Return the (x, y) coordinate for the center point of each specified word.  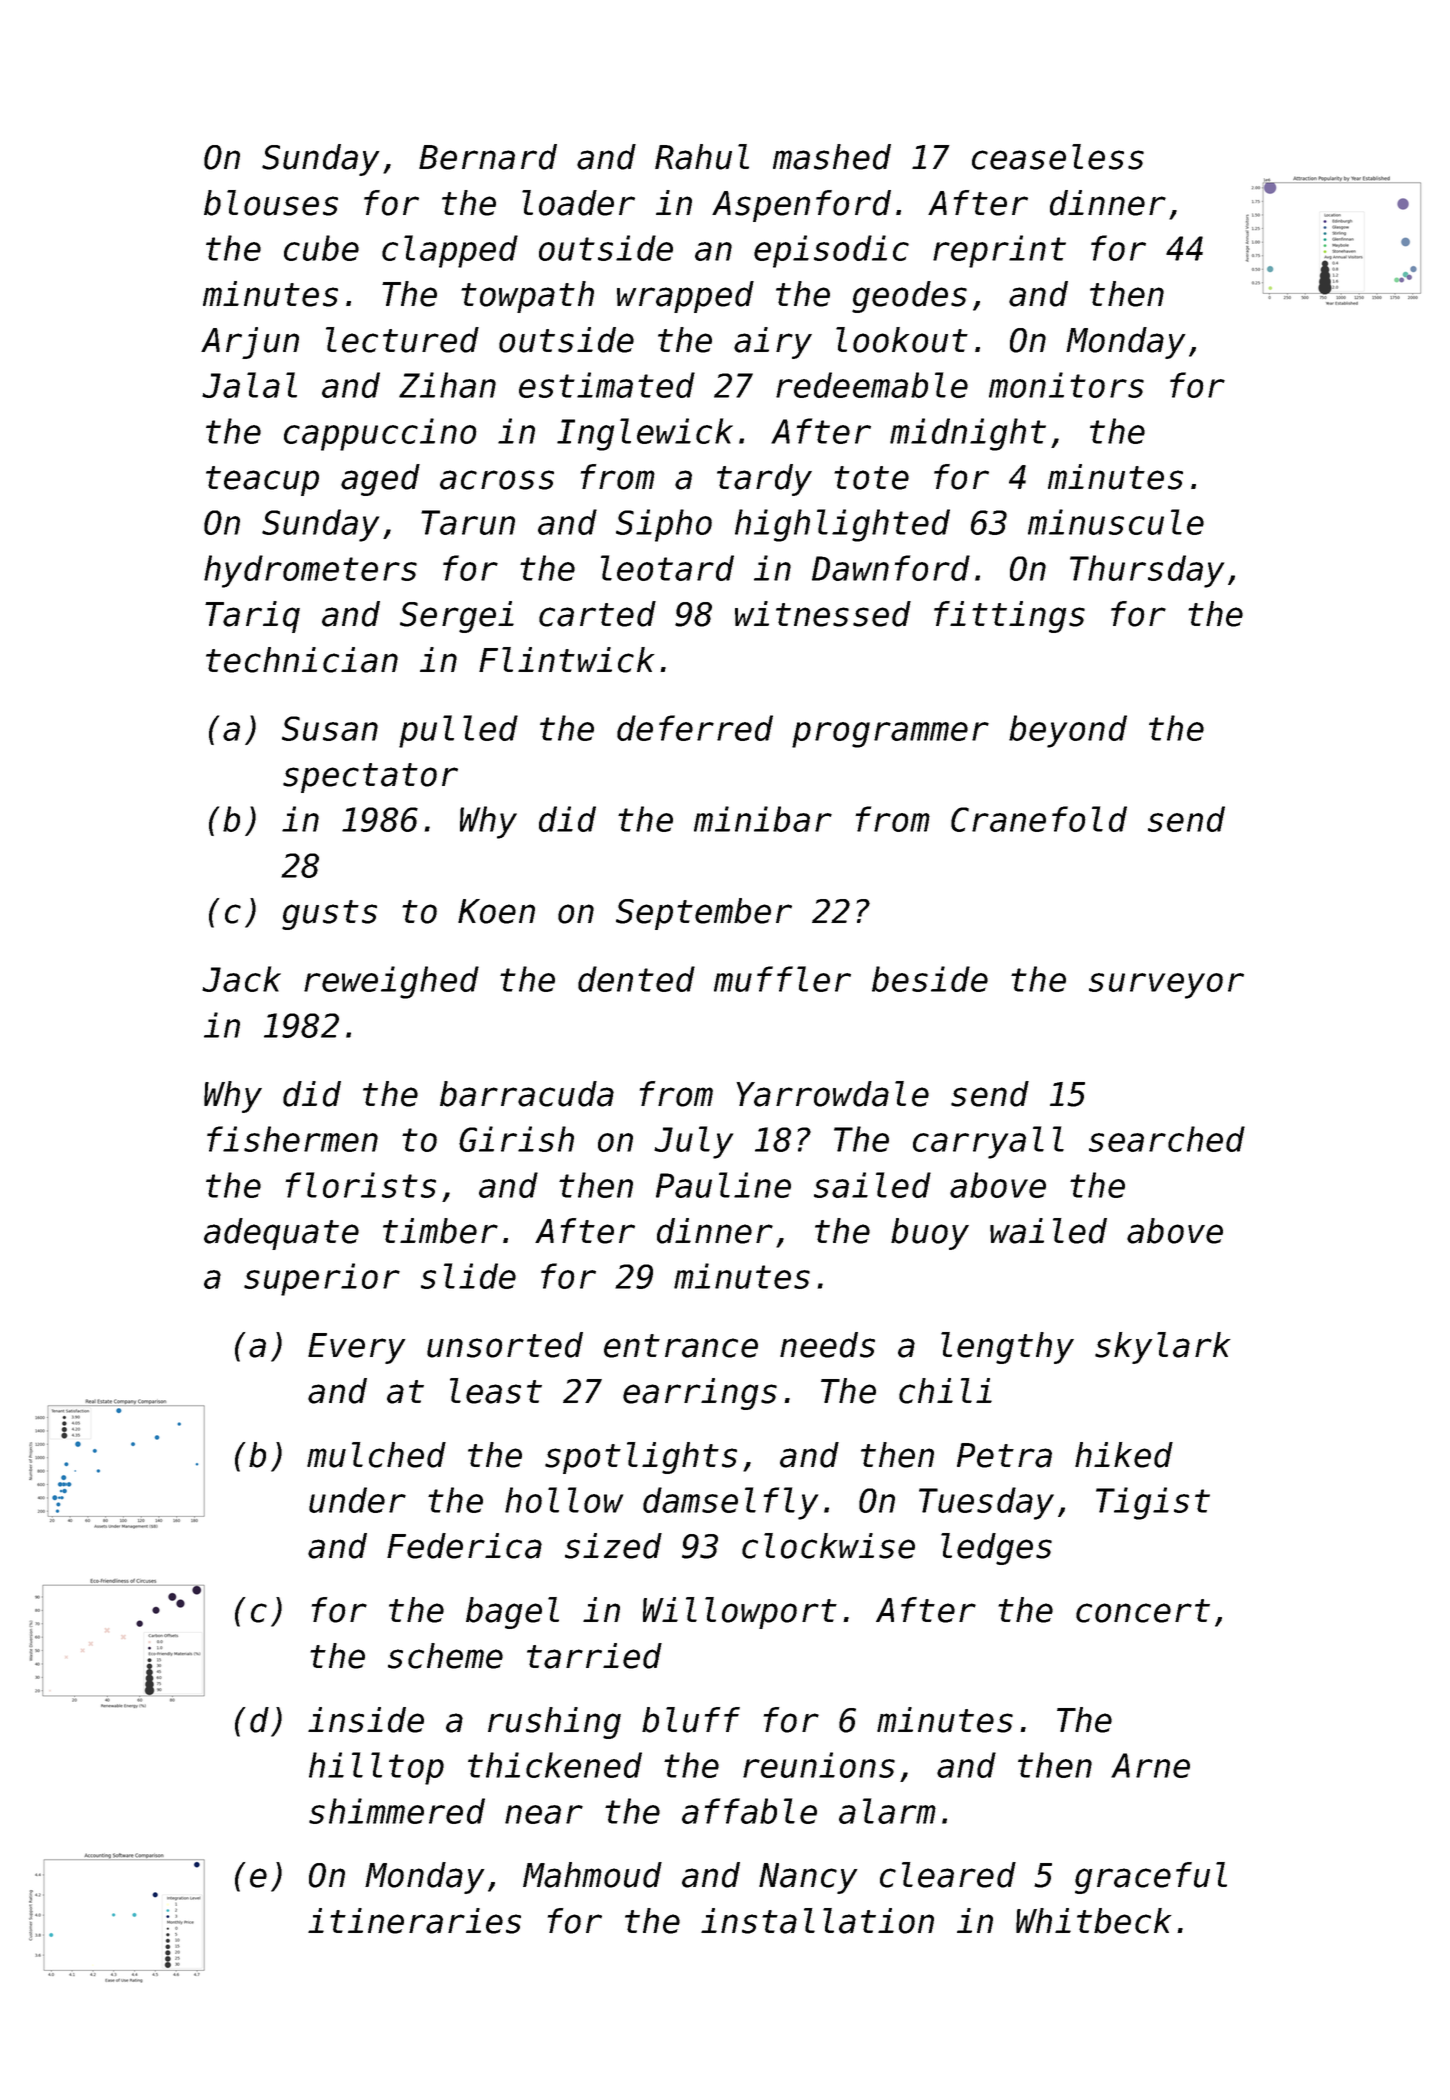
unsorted (505, 1345)
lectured (402, 340)
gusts (329, 915)
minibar (763, 819)
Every (357, 1348)
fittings (1009, 617)
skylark (1162, 1348)
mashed (832, 157)
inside (366, 1720)
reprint (999, 251)
